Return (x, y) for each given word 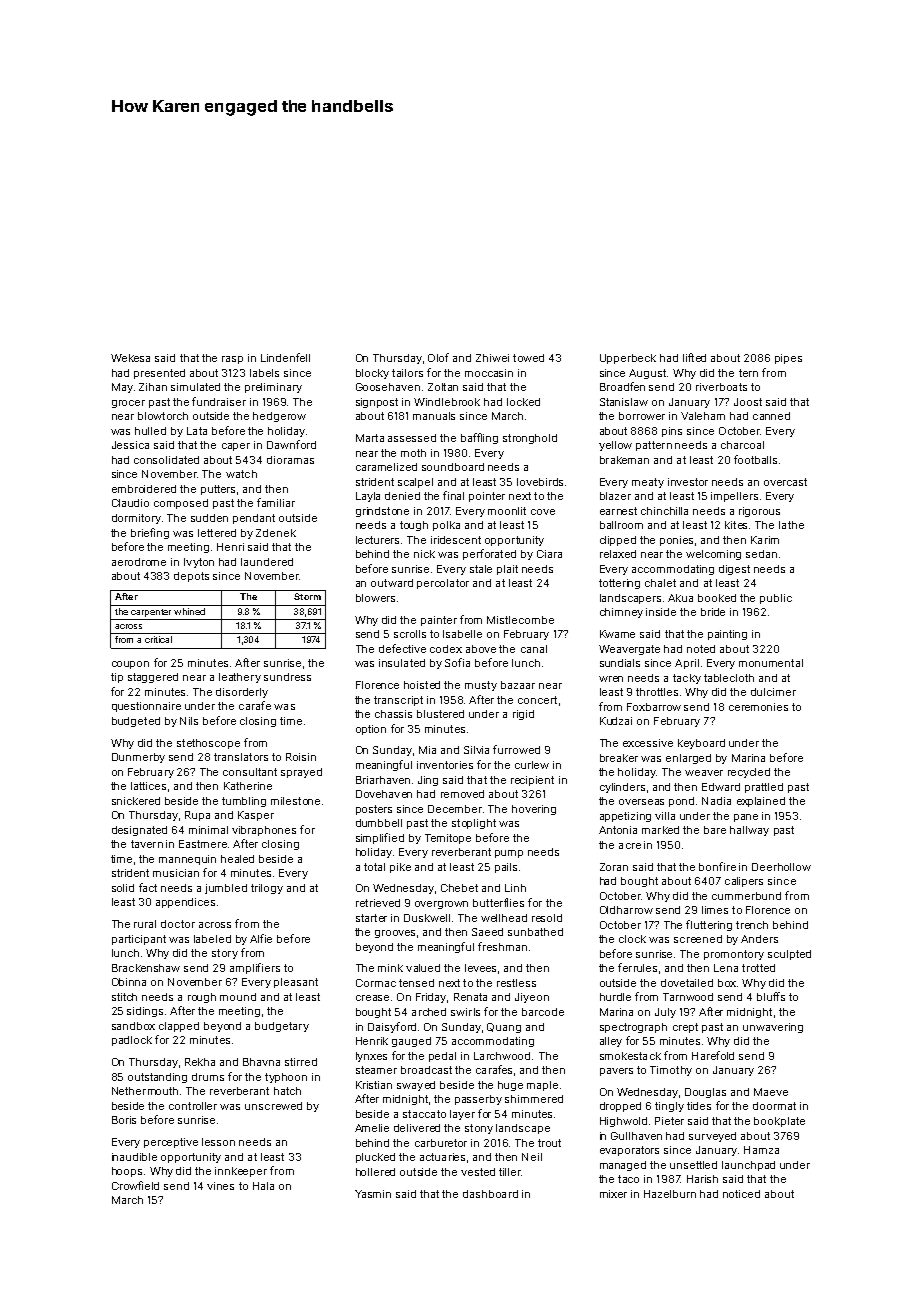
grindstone (382, 512)
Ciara (549, 554)
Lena (726, 968)
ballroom (621, 525)
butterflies (498, 902)
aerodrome (139, 562)
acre (630, 846)
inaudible (134, 1157)
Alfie (261, 938)
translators (241, 757)
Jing (428, 781)
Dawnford (291, 444)
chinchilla (664, 511)
